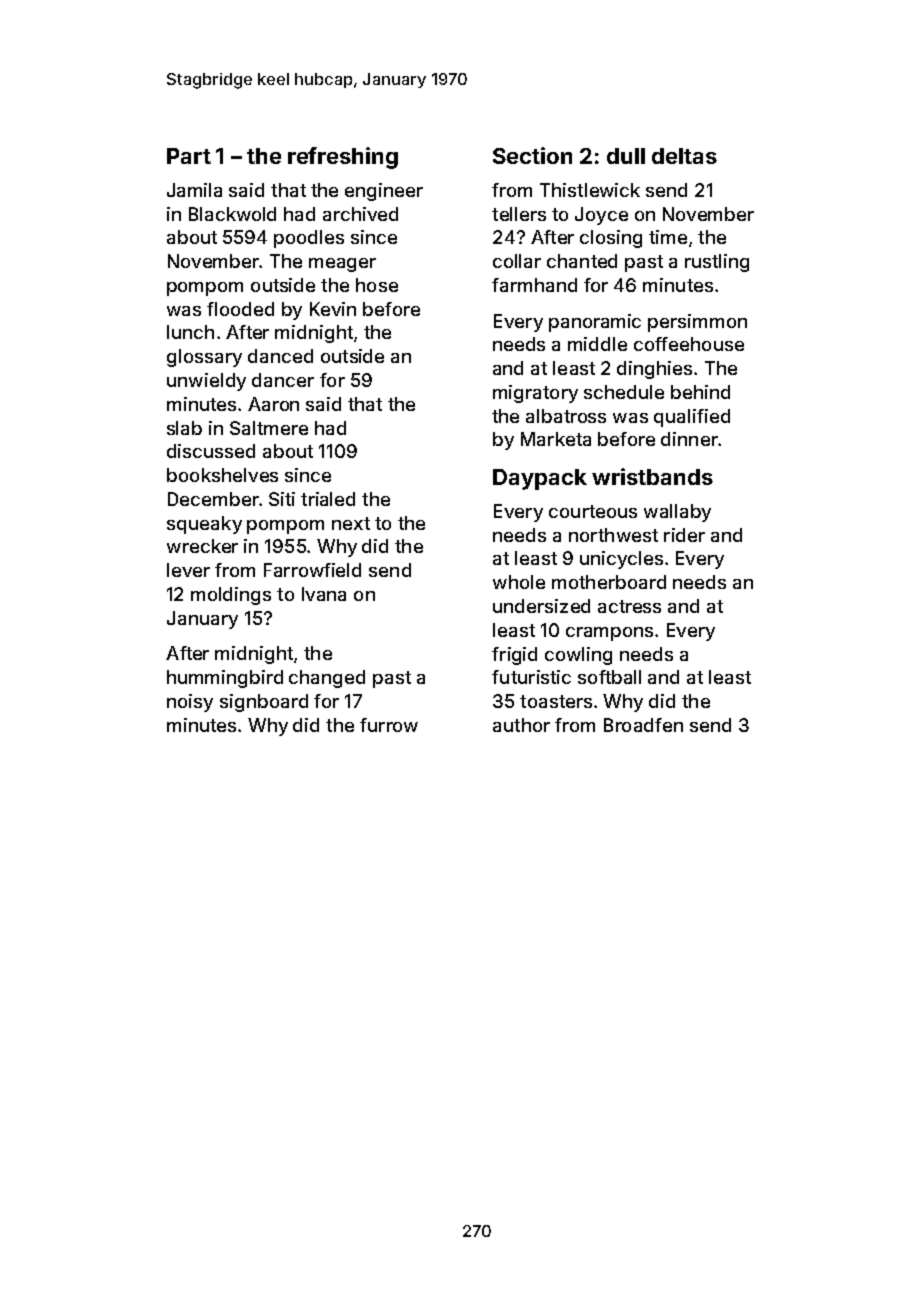 Image resolution: width=924 pixels, height=1311 pixels. What do you see at coordinates (384, 192) in the screenshot?
I see `engineer` at bounding box center [384, 192].
